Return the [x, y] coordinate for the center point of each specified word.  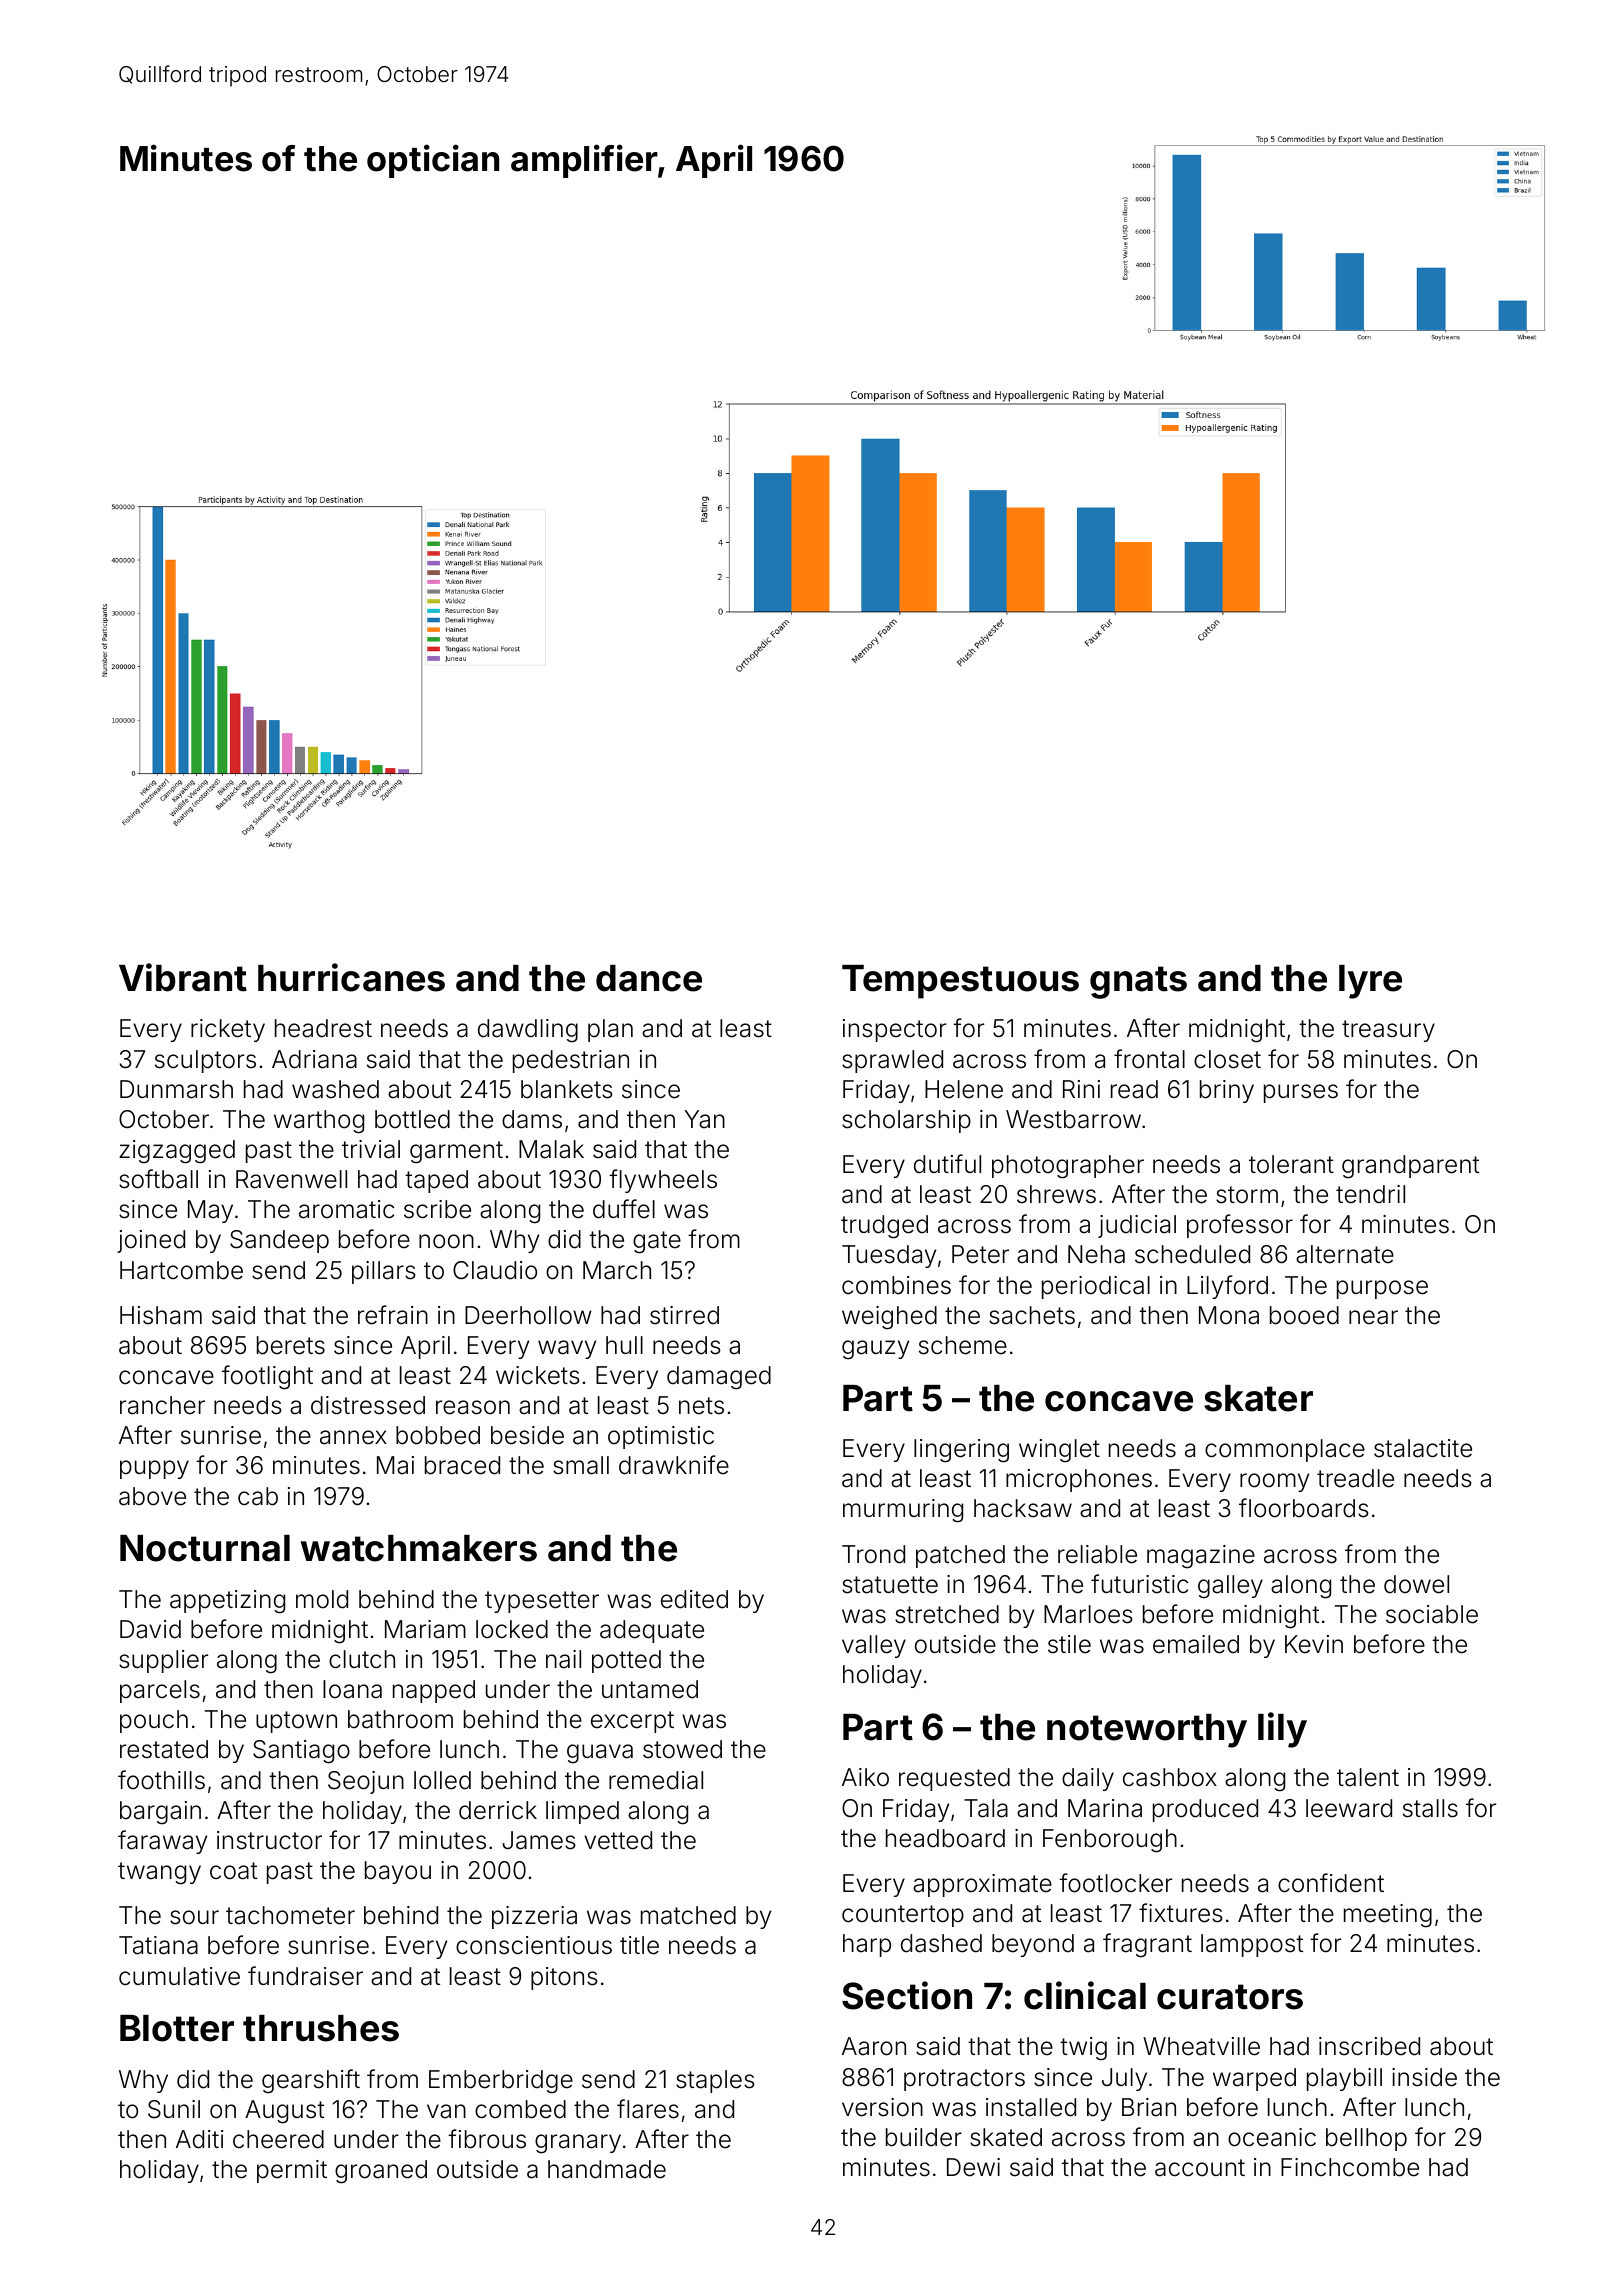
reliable [1097, 1554]
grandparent [1410, 1167]
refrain [393, 1315]
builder [924, 2137]
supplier [163, 1661]
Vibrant [183, 977]
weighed [889, 1318]
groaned [381, 2172]
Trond [873, 1554]
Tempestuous [960, 982]
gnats [1138, 982]
